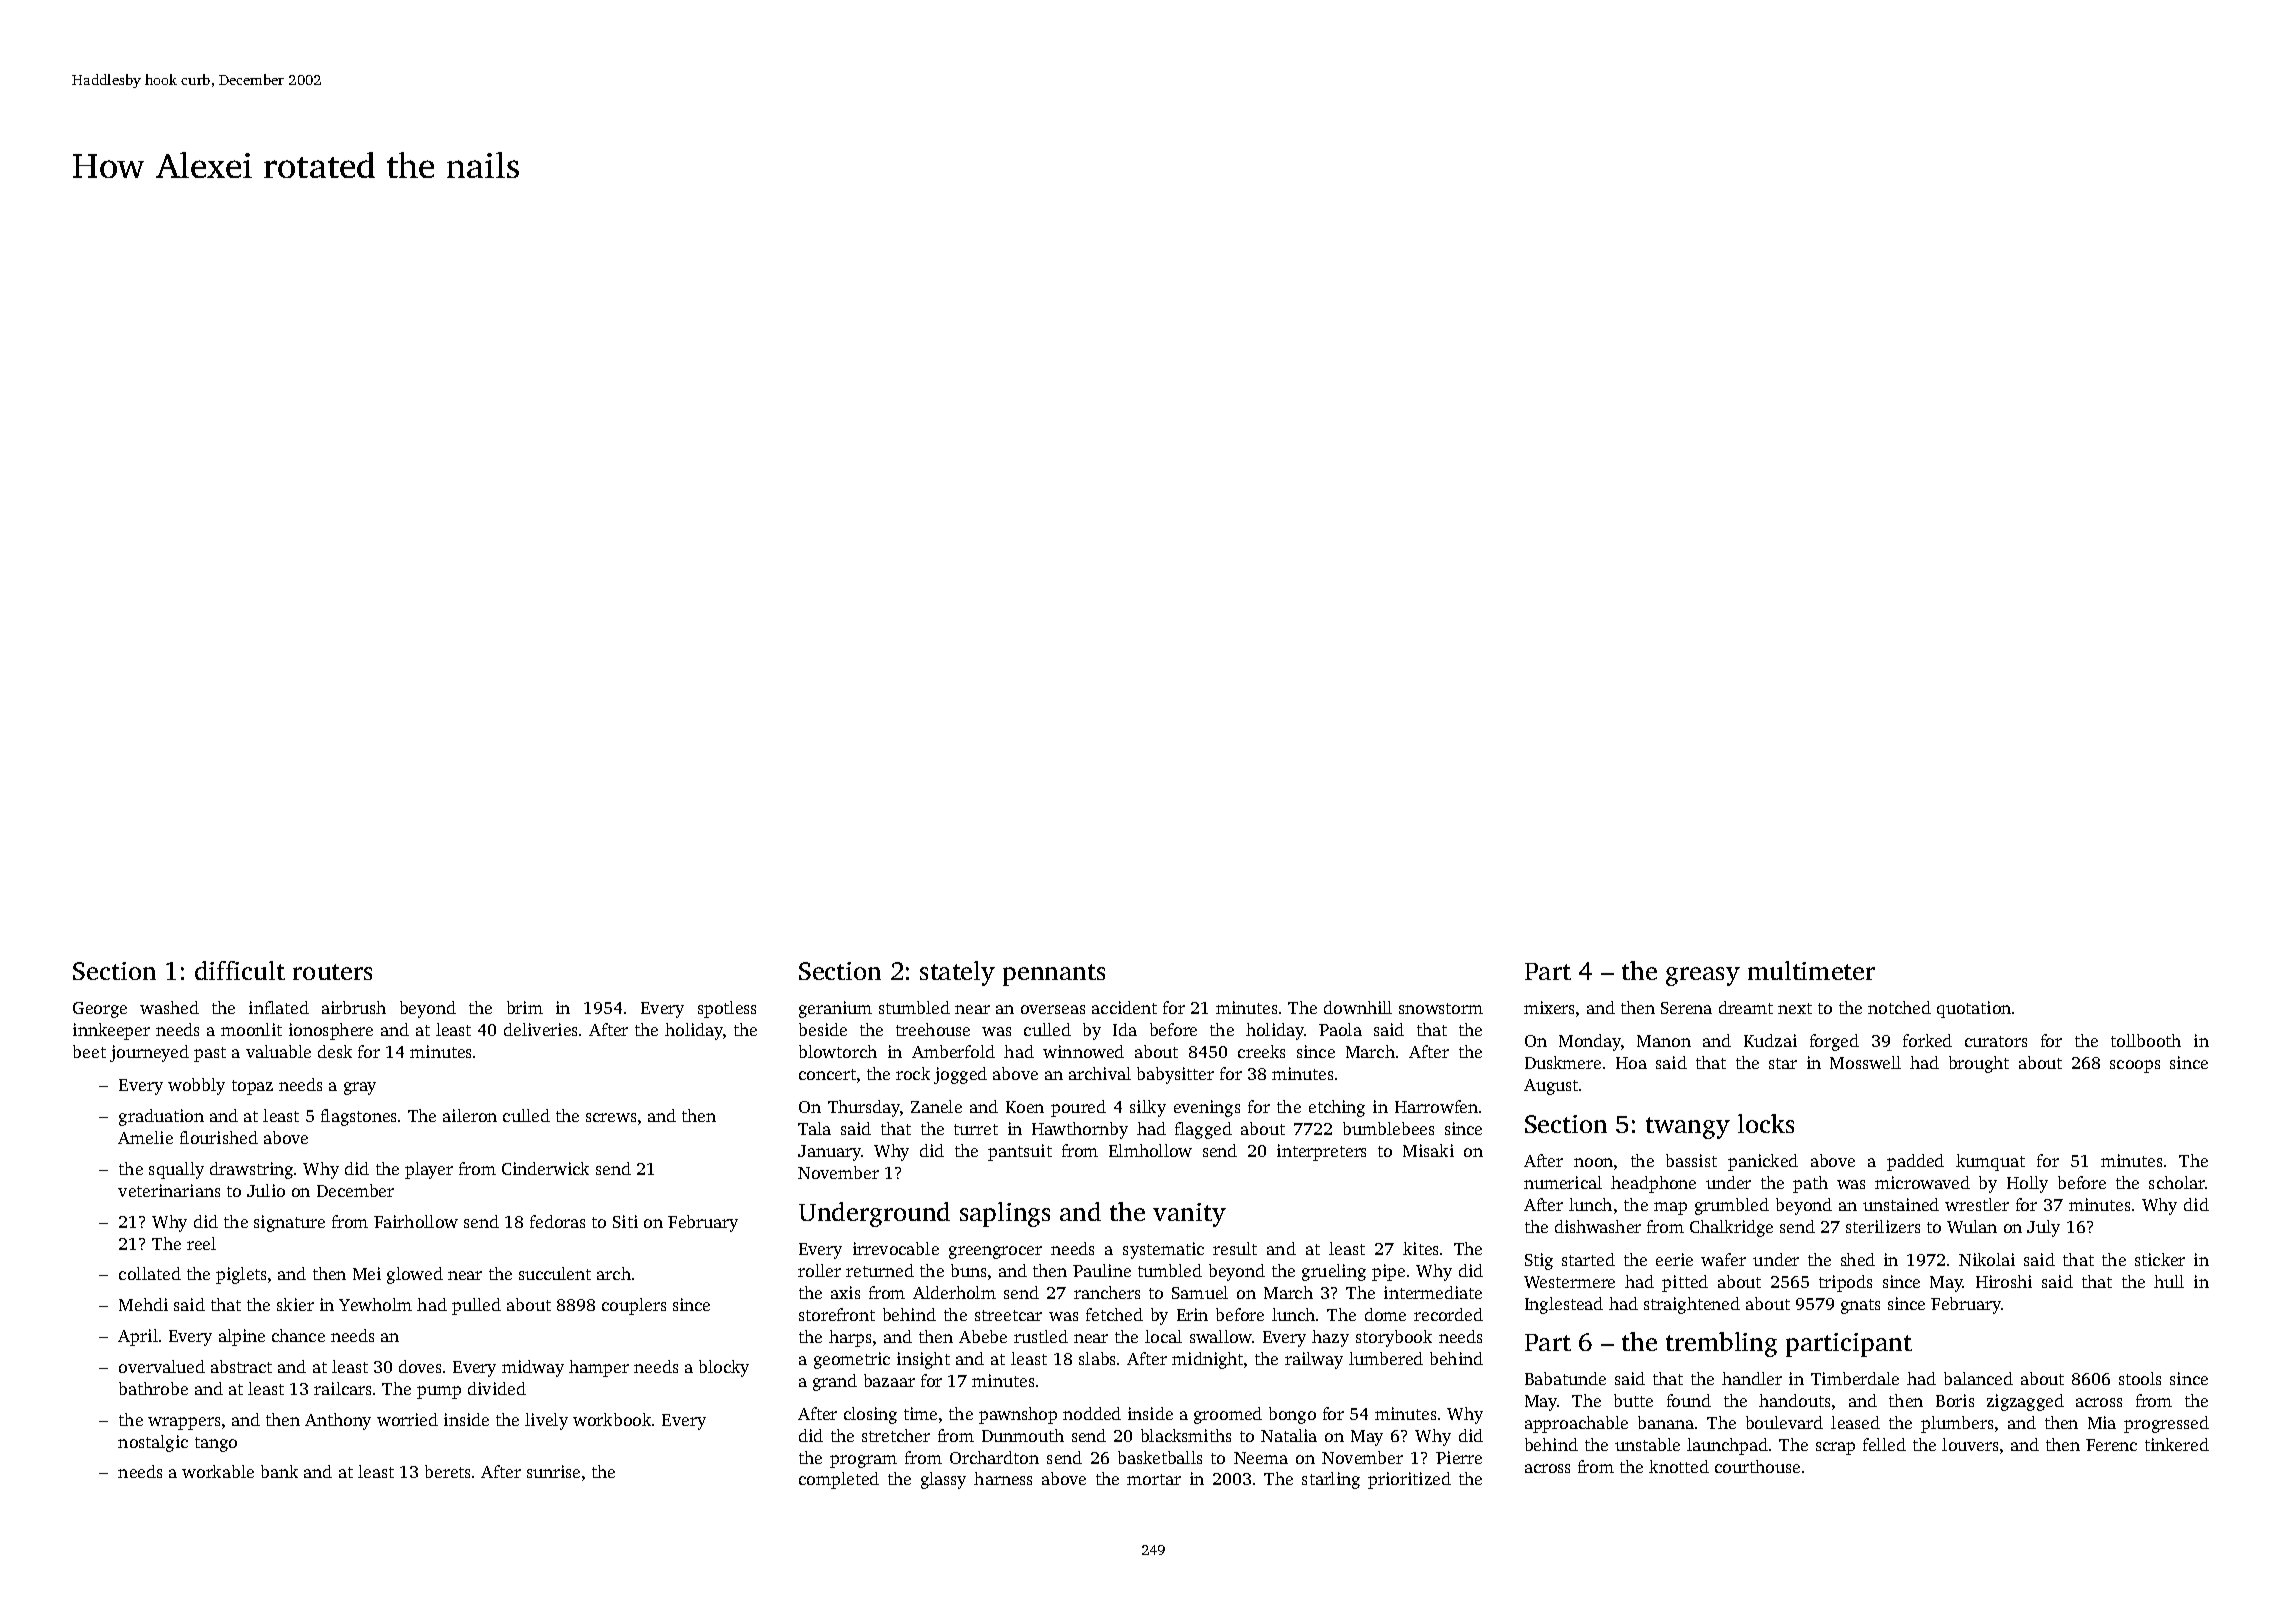  I want to click on closing, so click(870, 1415).
